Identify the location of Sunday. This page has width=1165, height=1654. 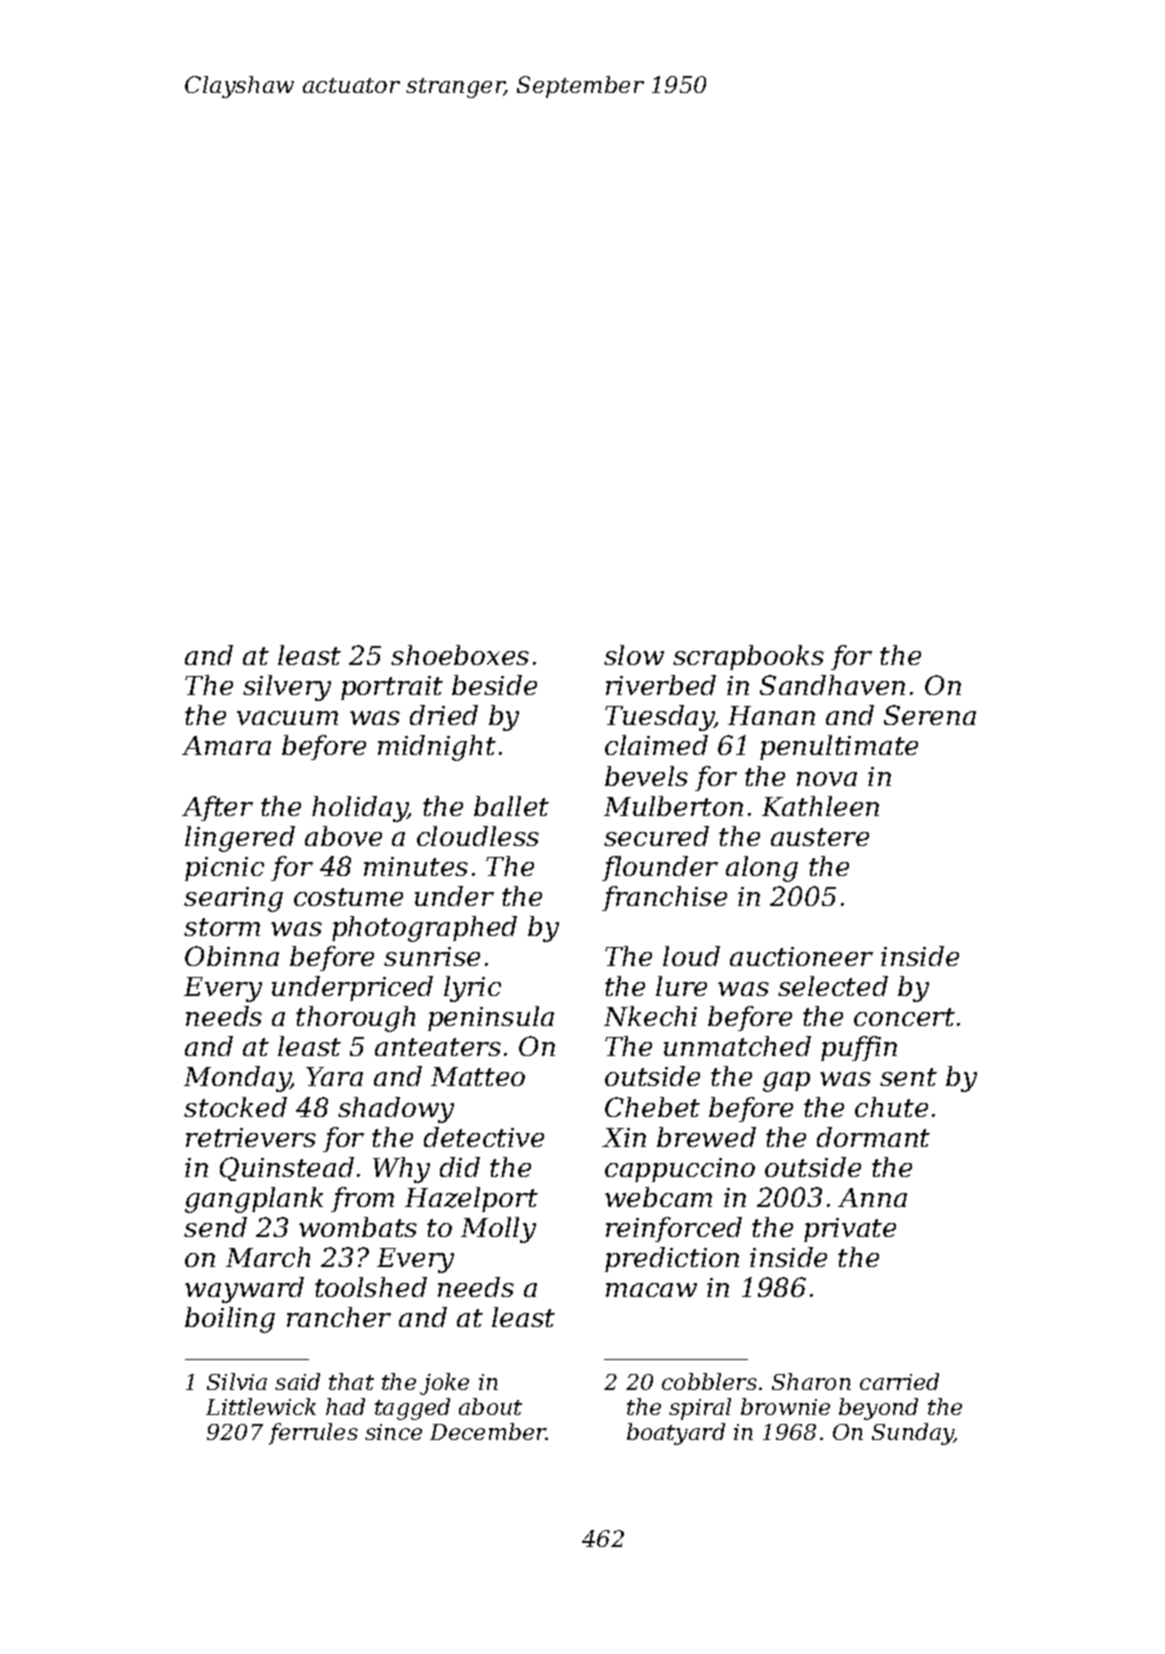
(913, 1434).
